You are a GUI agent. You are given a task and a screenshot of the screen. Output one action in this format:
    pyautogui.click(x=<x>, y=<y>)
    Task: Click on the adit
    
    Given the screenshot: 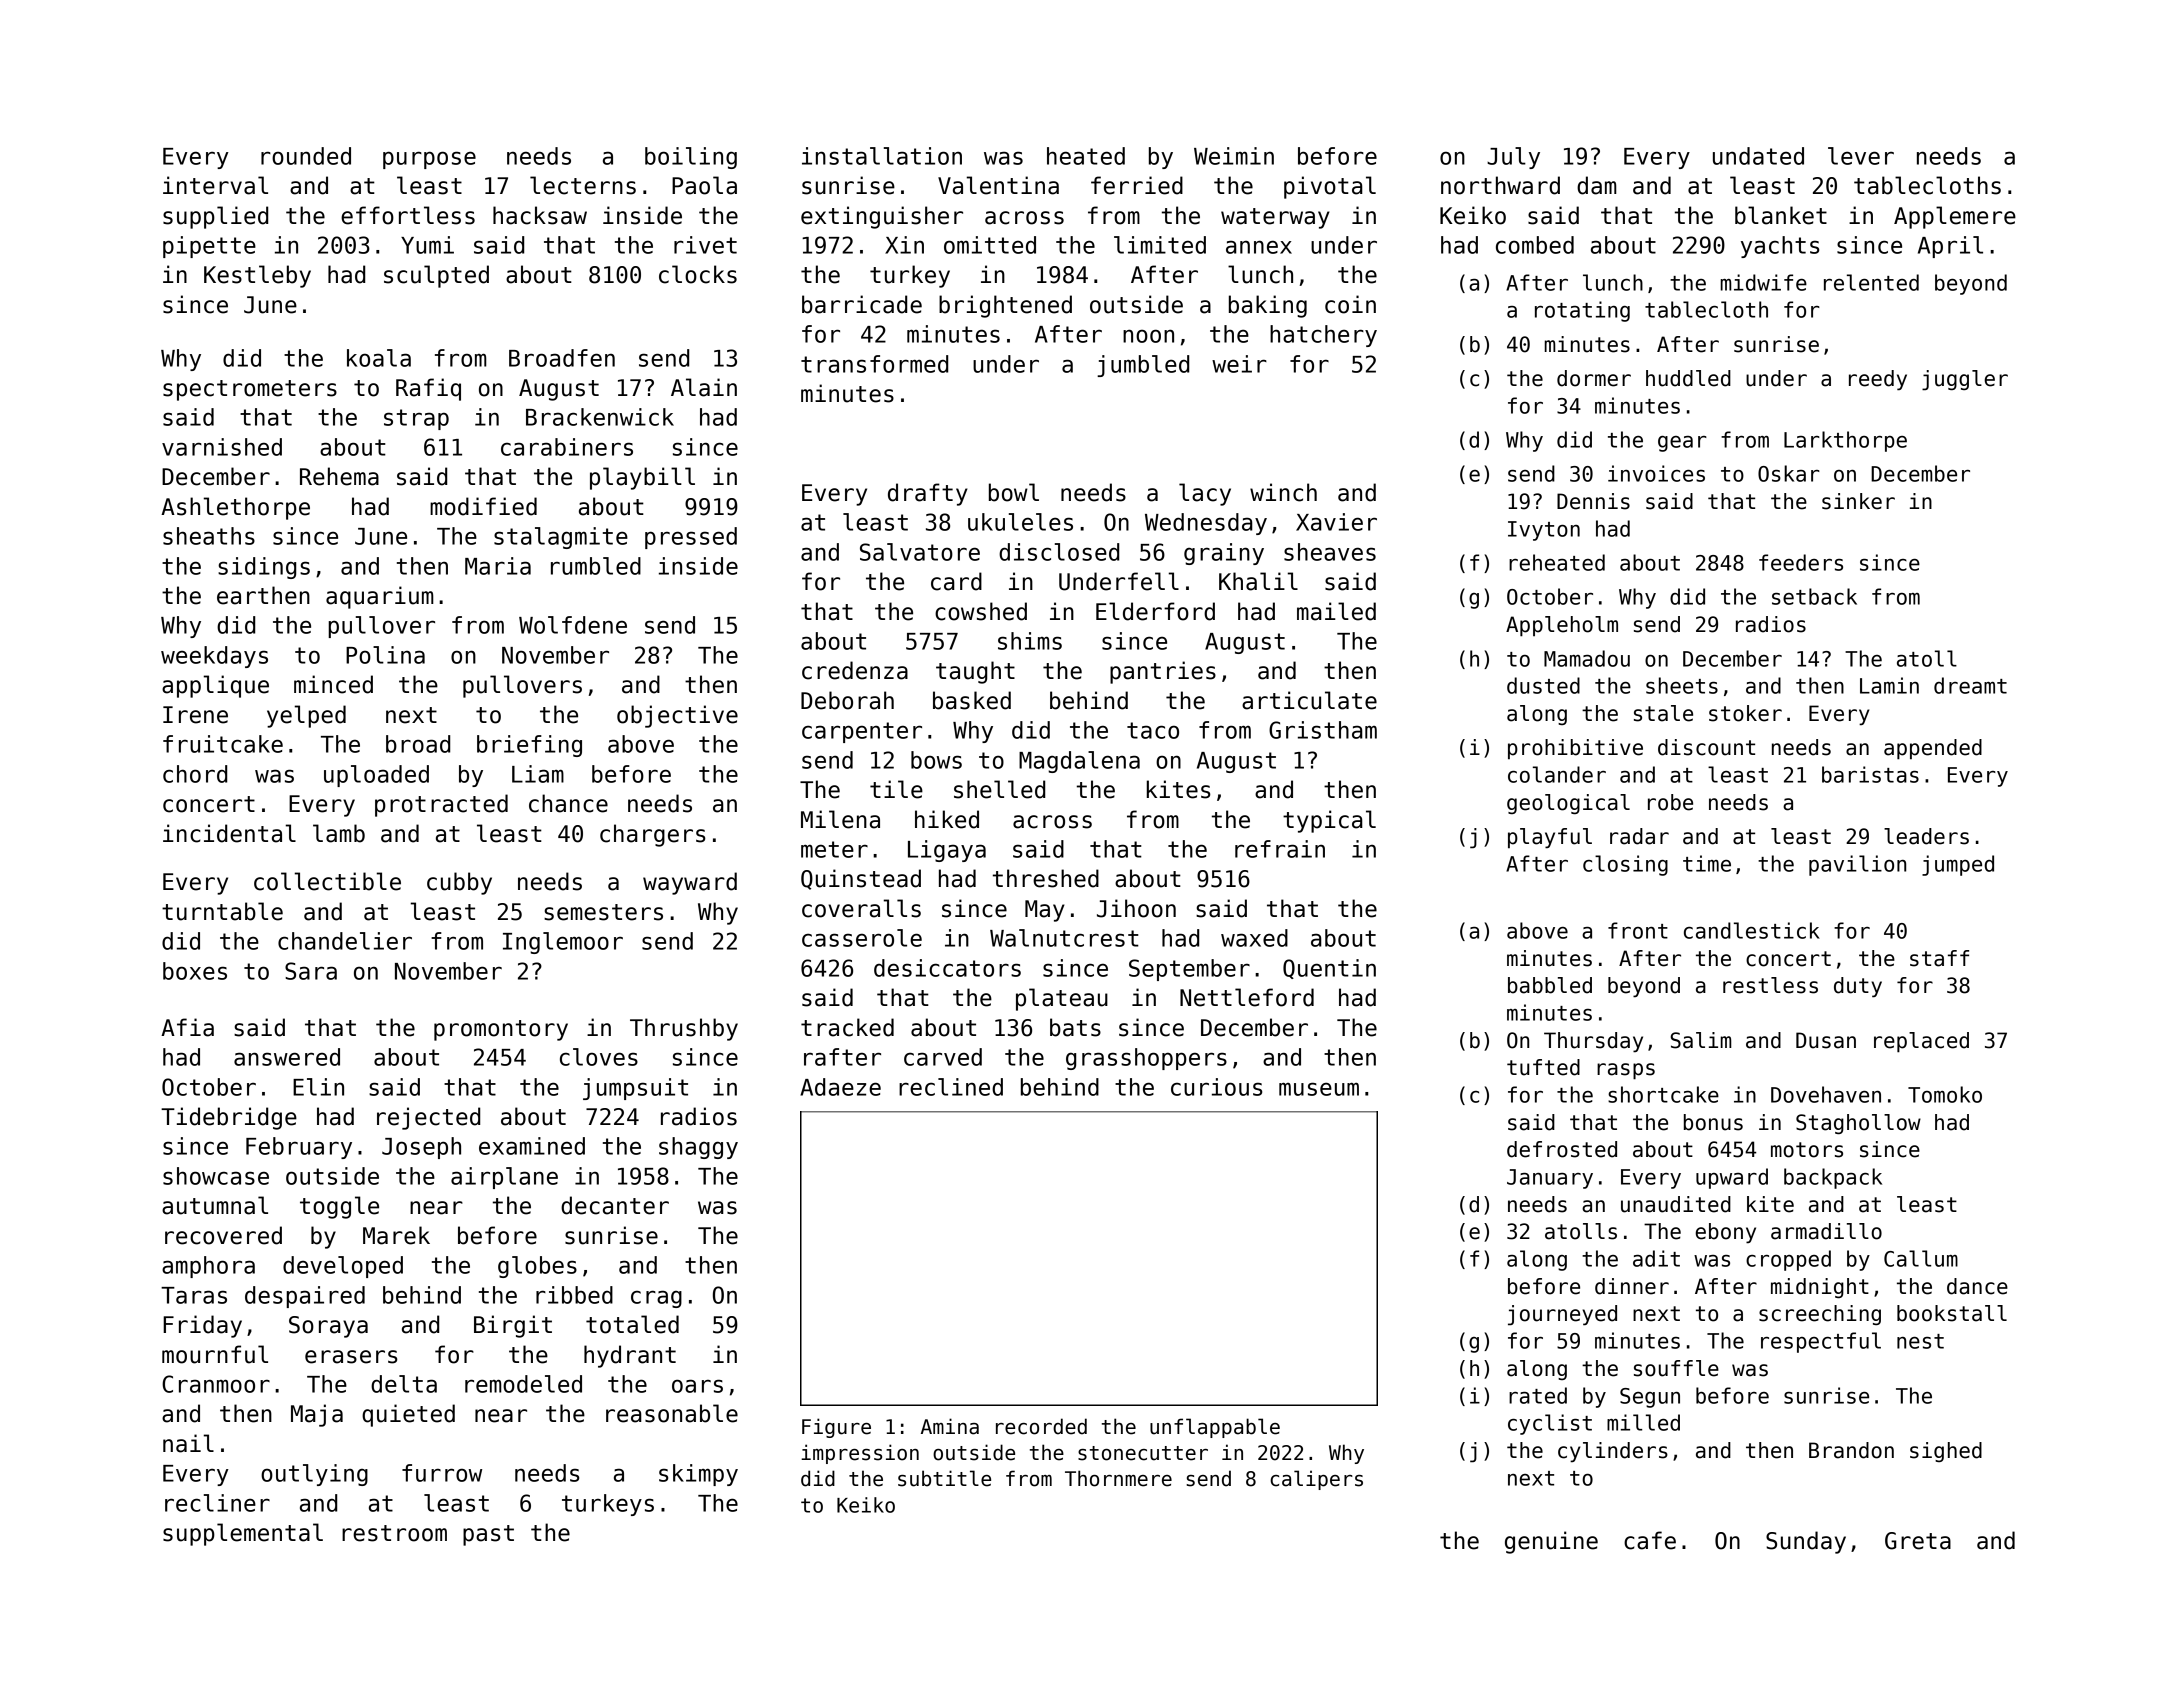 What is the action you would take?
    pyautogui.click(x=1656, y=1258)
